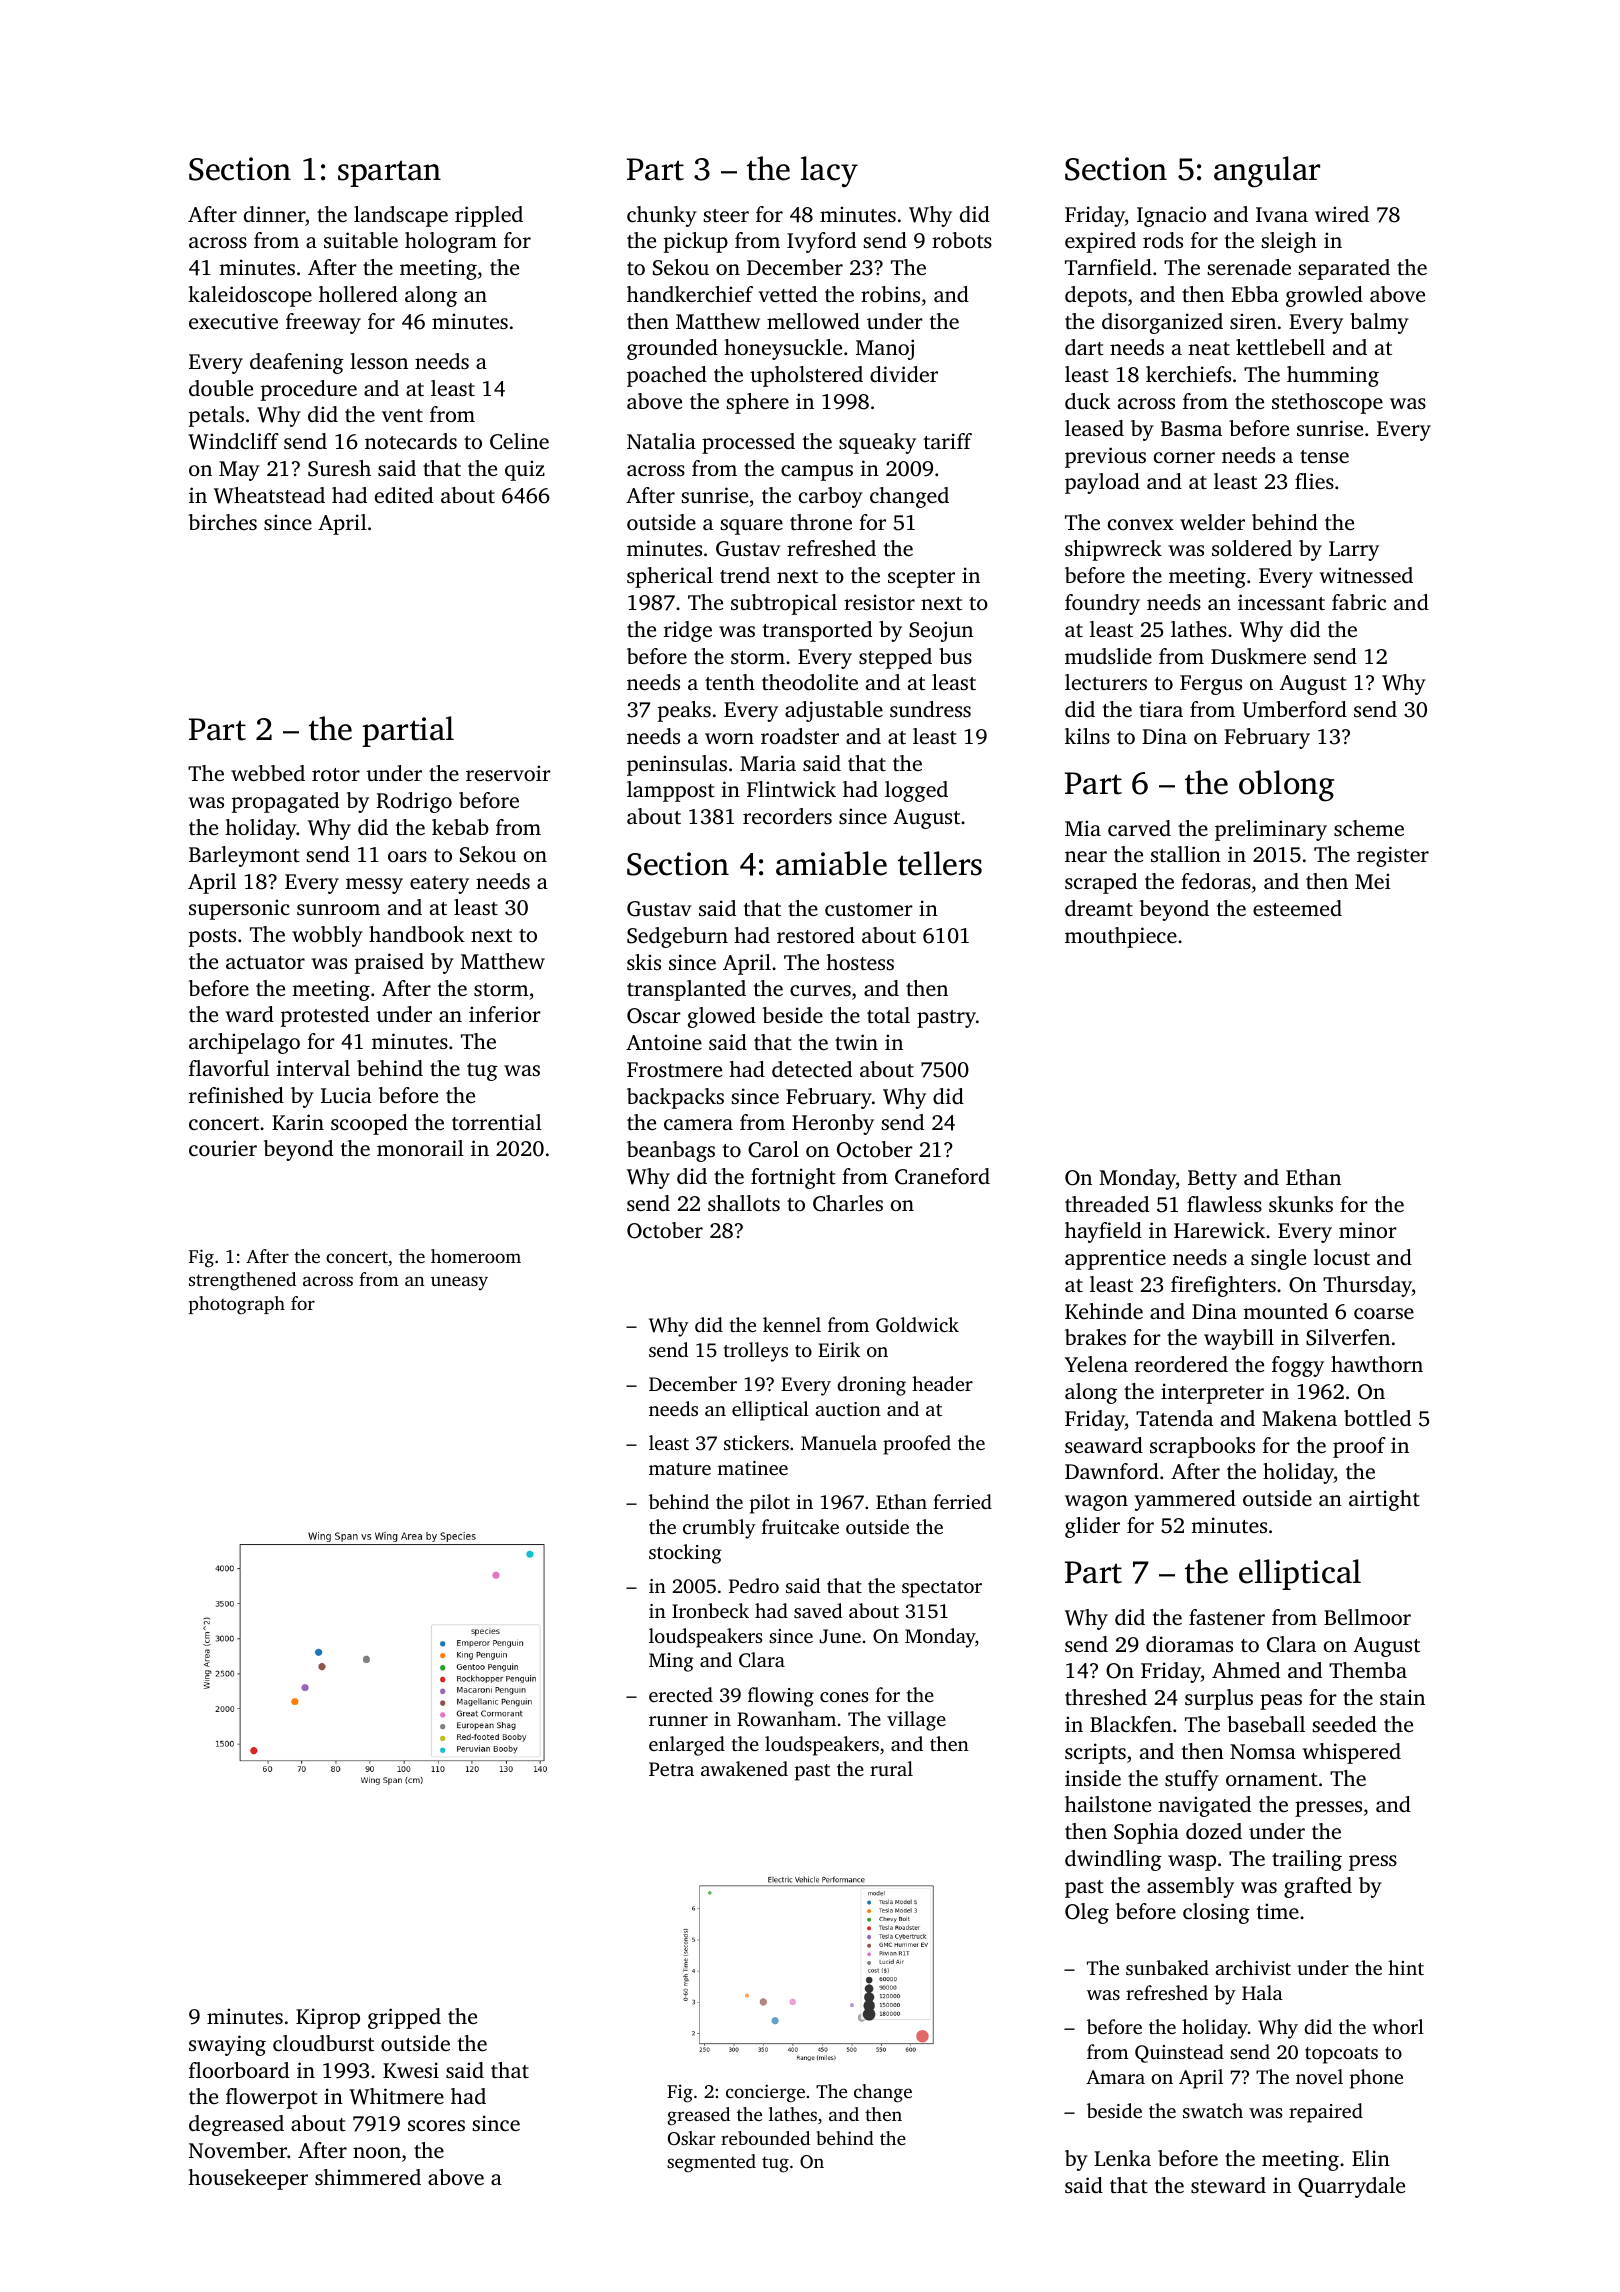 Image resolution: width=1620 pixels, height=2292 pixels. Describe the element at coordinates (948, 441) in the page. I see `tariff` at that location.
